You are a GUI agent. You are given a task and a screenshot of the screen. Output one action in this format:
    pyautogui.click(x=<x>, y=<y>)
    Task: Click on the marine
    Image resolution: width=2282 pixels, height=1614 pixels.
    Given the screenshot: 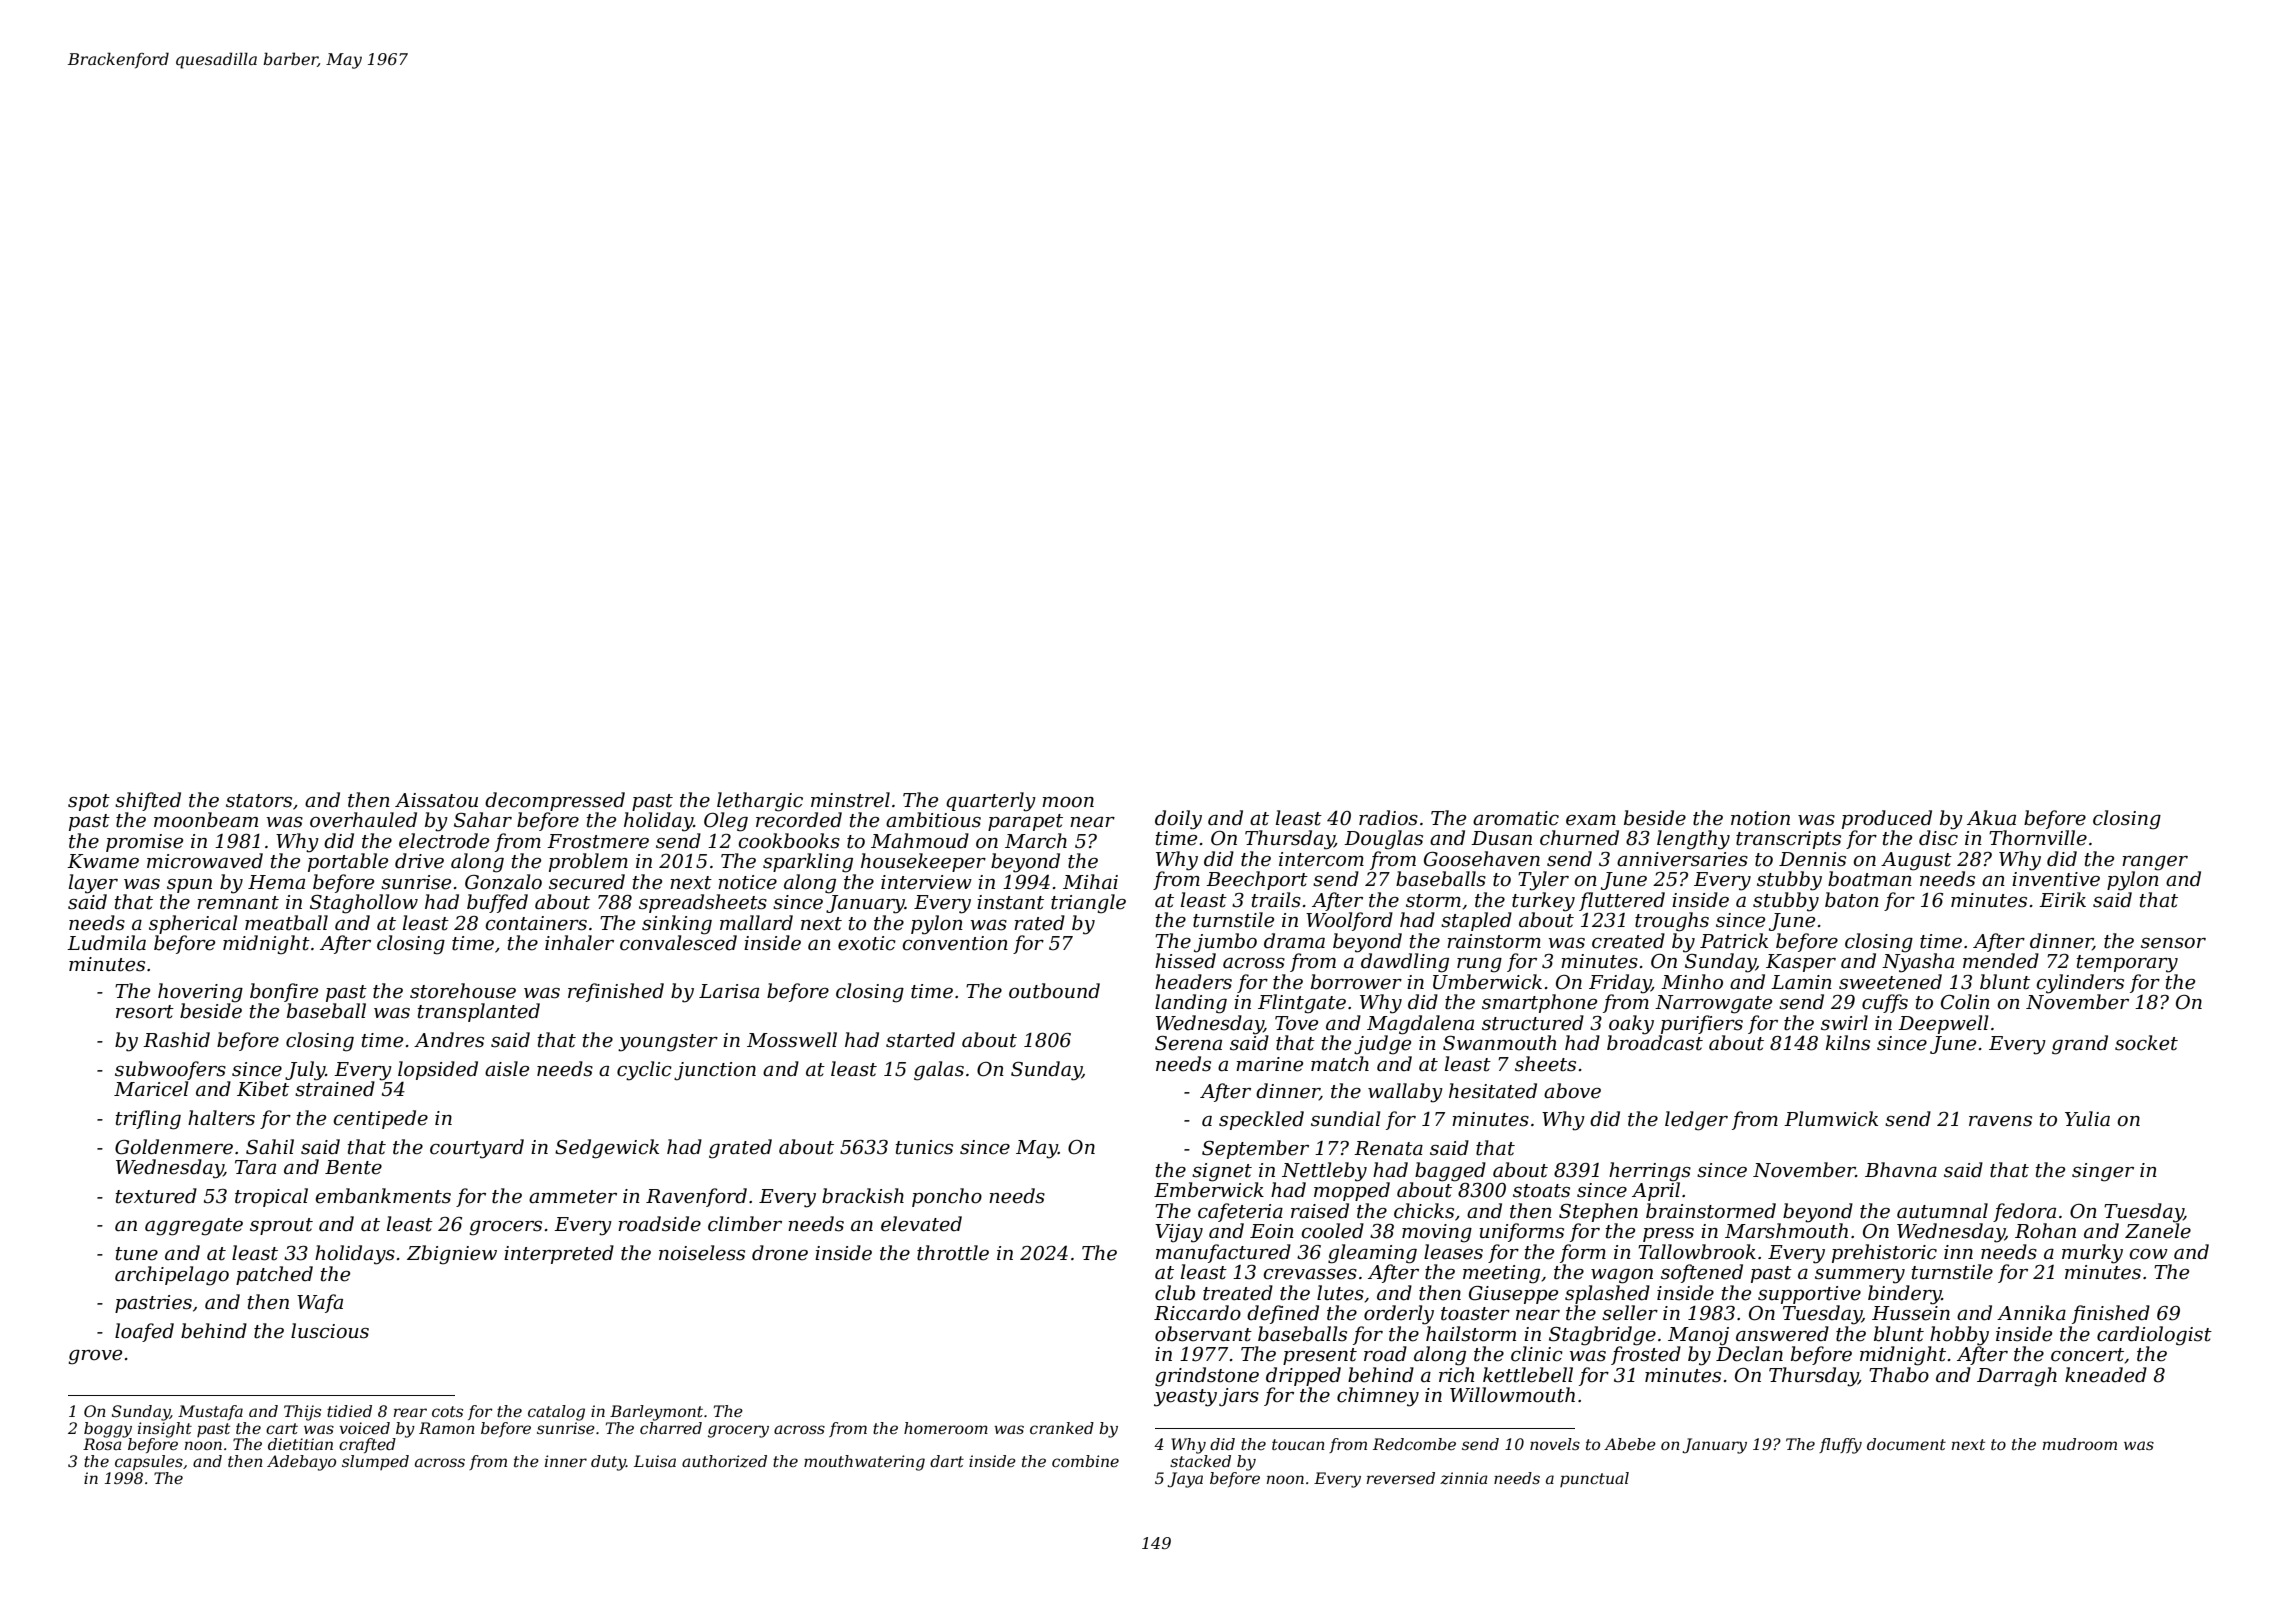 What is the action you would take?
    pyautogui.click(x=1269, y=1064)
